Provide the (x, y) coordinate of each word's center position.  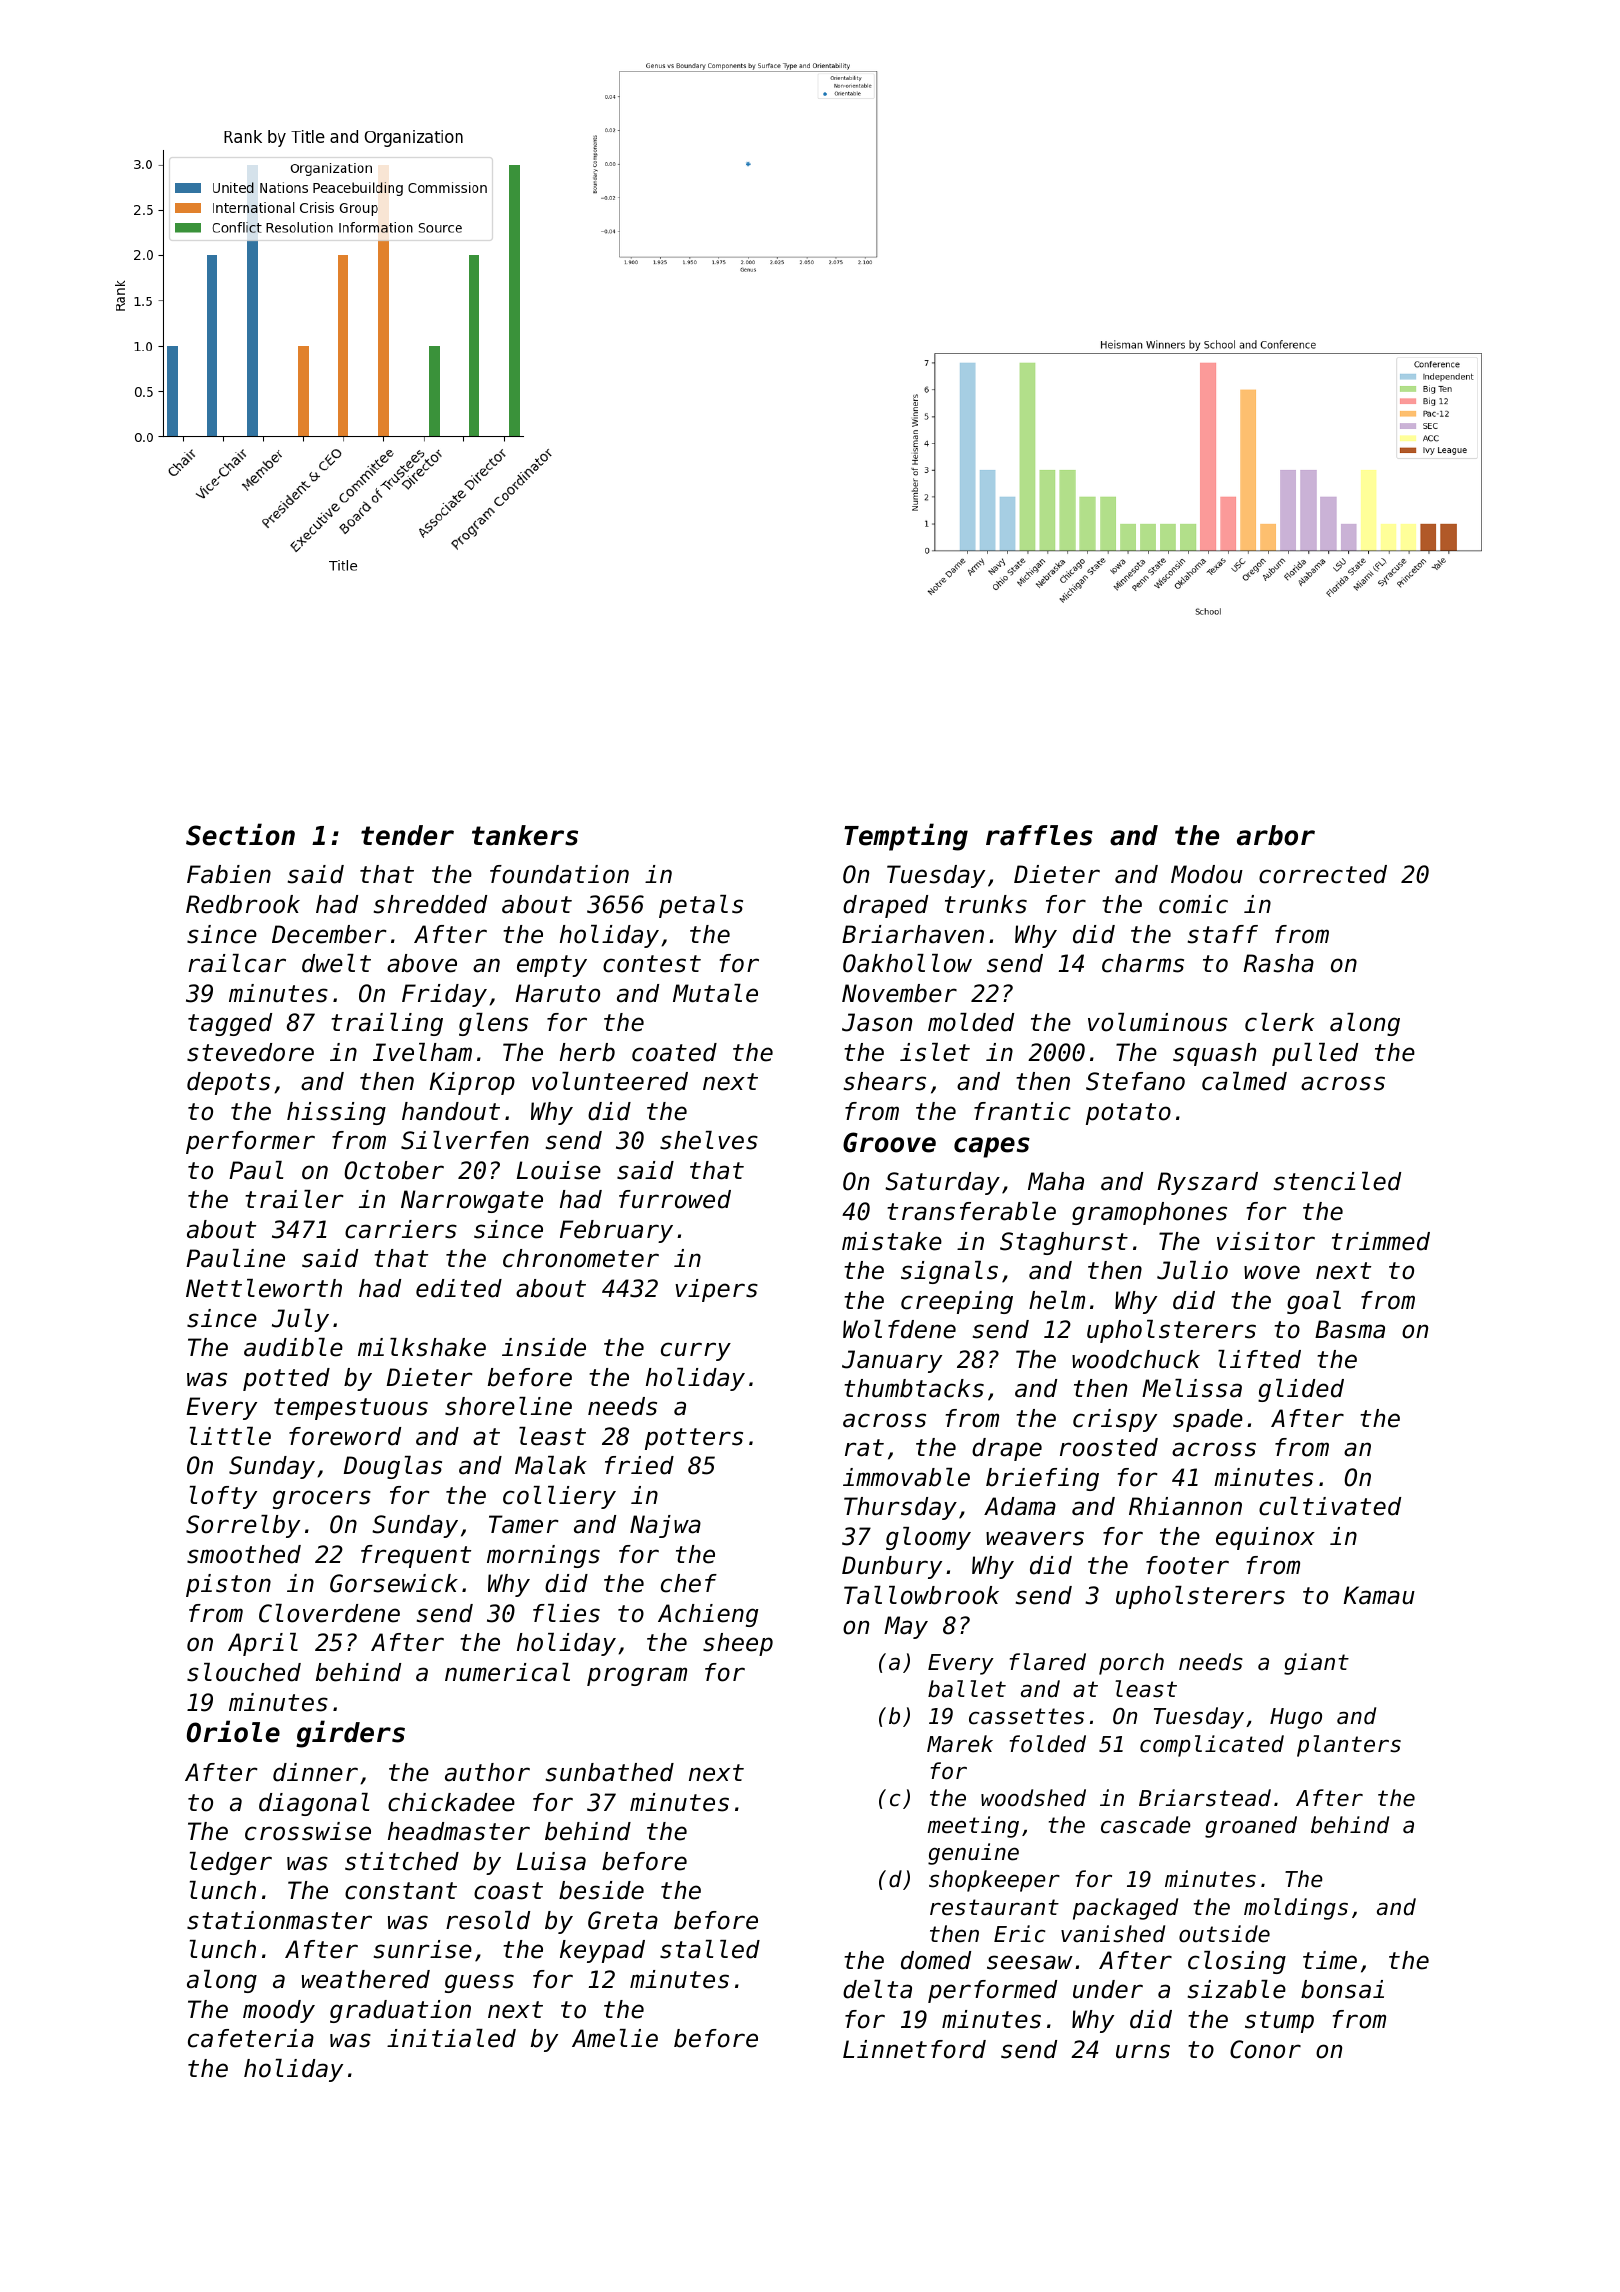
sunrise (423, 1949)
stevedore (250, 1052)
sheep (738, 1644)
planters (1349, 1746)
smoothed (244, 1554)
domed (936, 1960)
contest (652, 964)
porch (1131, 1664)
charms (1143, 963)
